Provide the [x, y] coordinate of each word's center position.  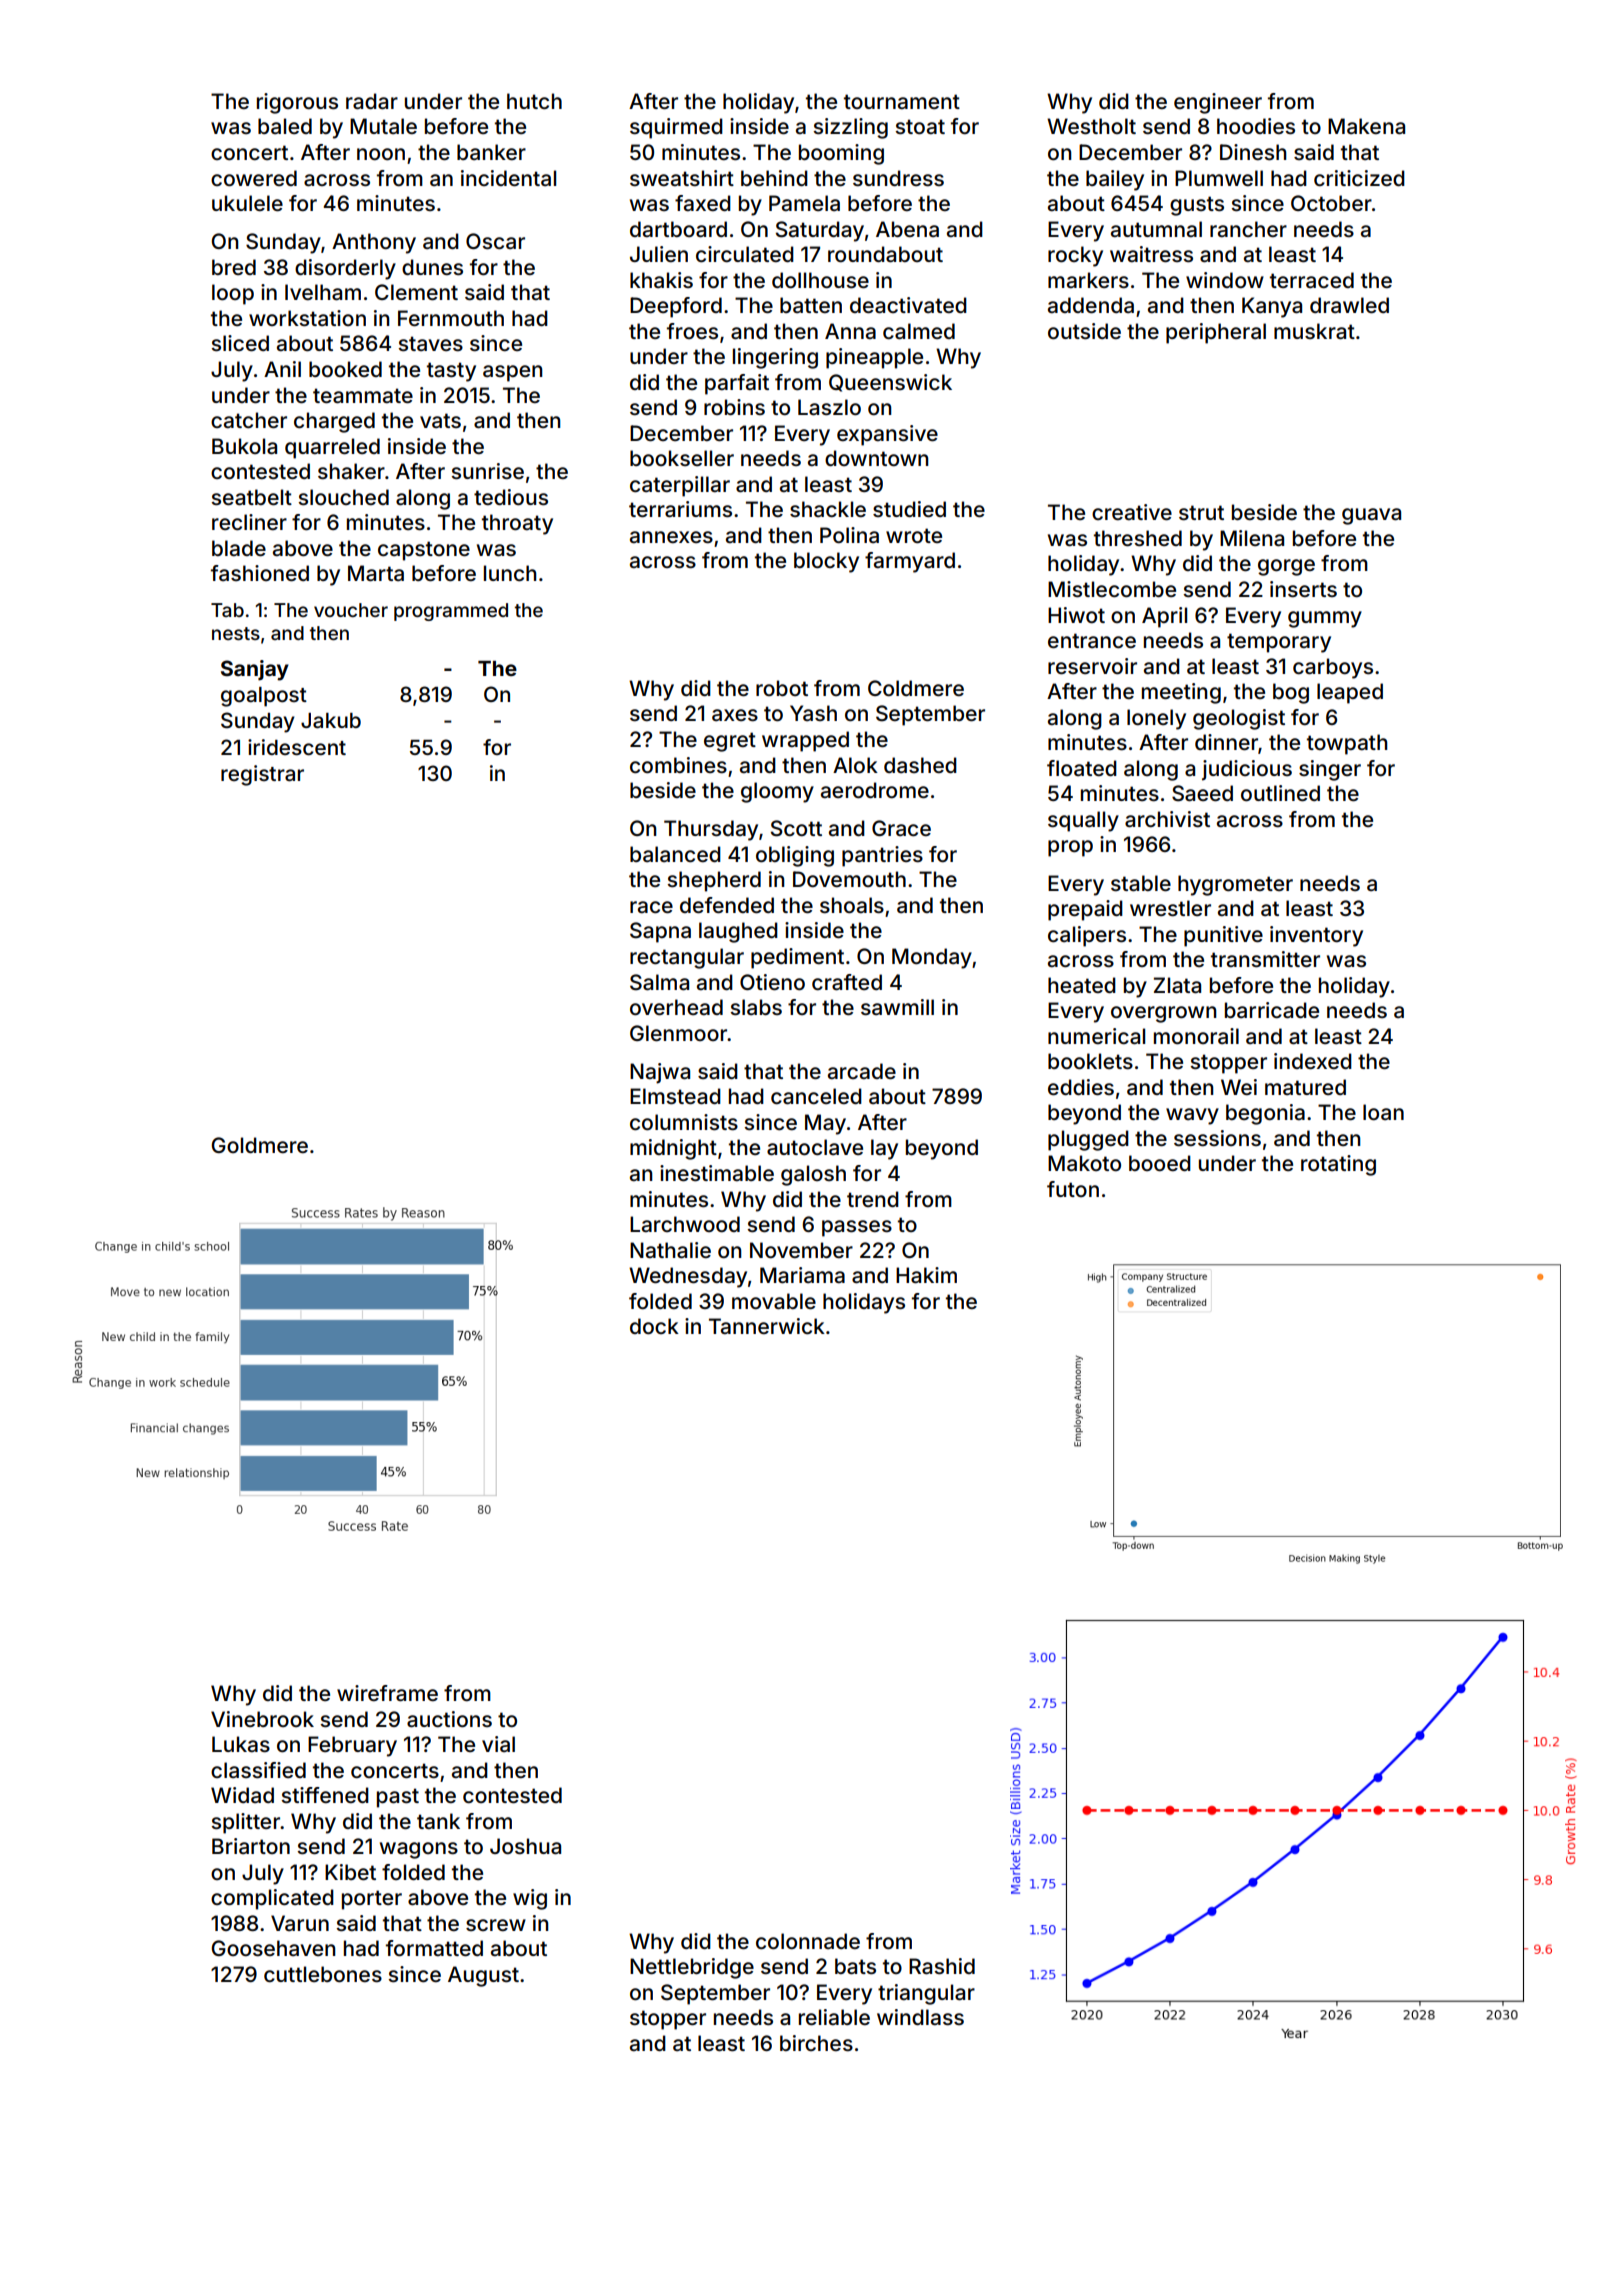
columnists [684, 1122]
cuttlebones [323, 1974]
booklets [1090, 1061]
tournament [902, 101]
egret [730, 742]
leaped [1350, 693]
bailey [1115, 180]
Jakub [331, 721]
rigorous [297, 103]
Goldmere [259, 1145]
